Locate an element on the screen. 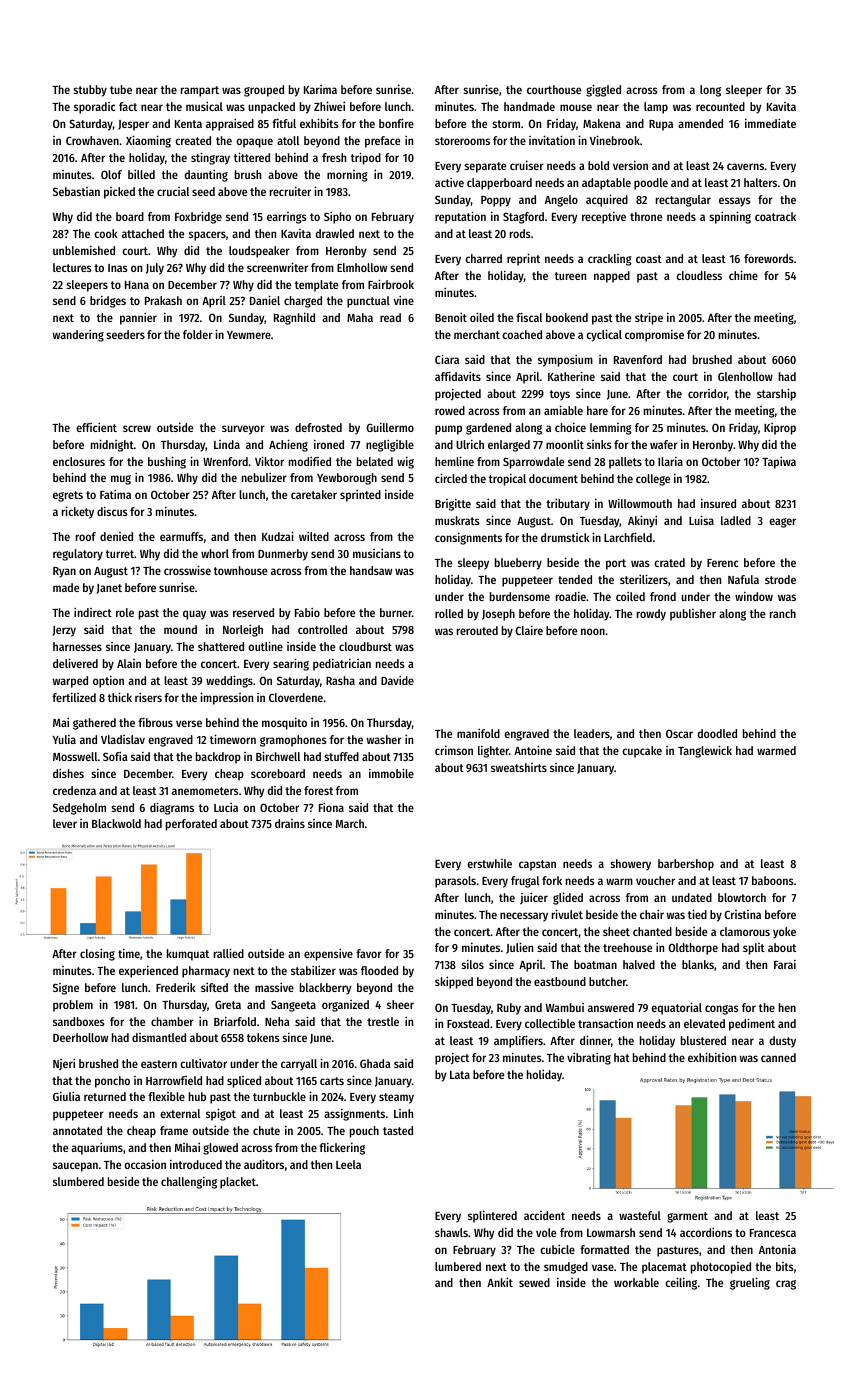 This screenshot has height=1400, width=849. Farai is located at coordinates (785, 964).
